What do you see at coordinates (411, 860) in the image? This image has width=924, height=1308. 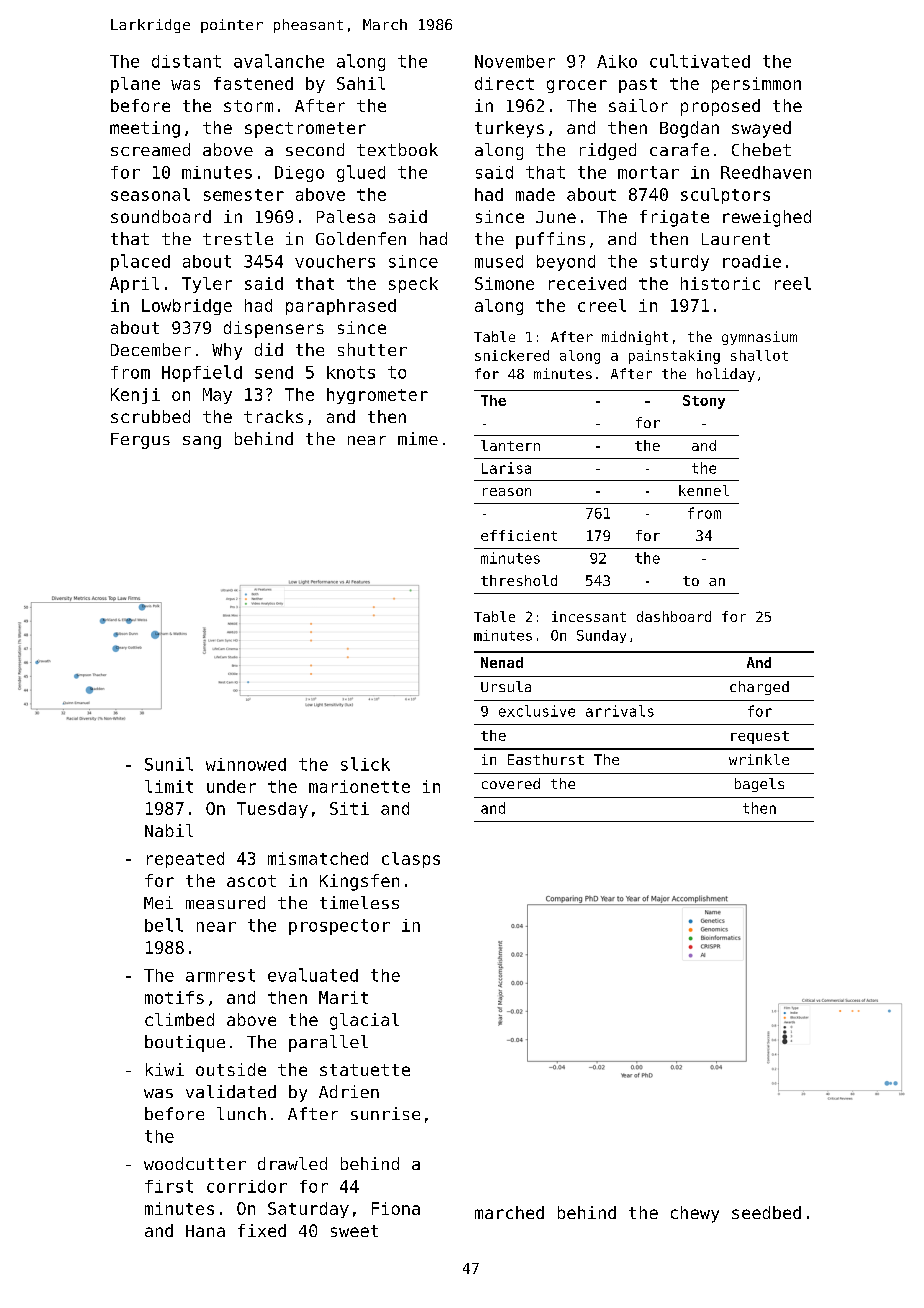 I see `clasps` at bounding box center [411, 860].
